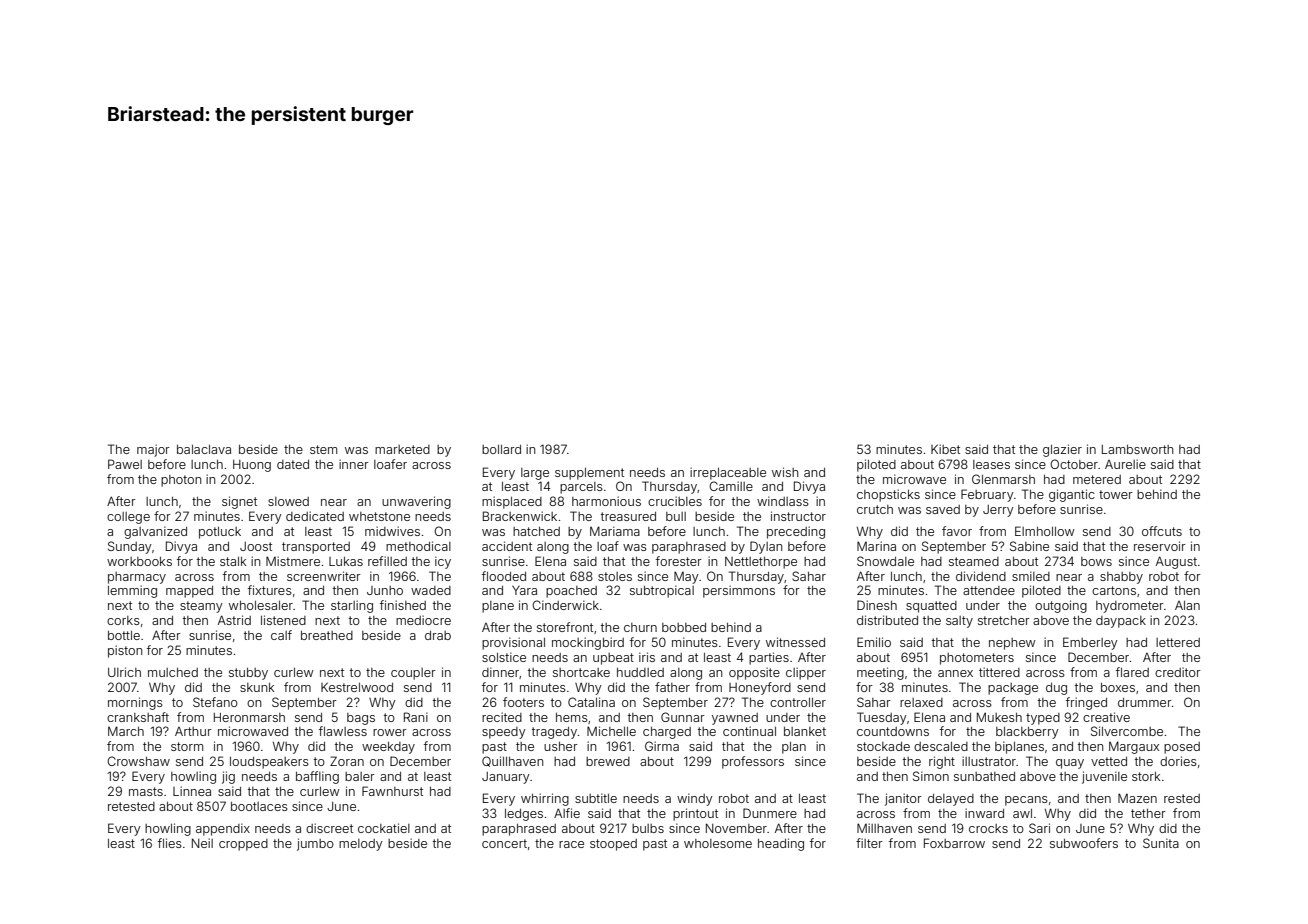  I want to click on Kibet, so click(945, 449).
